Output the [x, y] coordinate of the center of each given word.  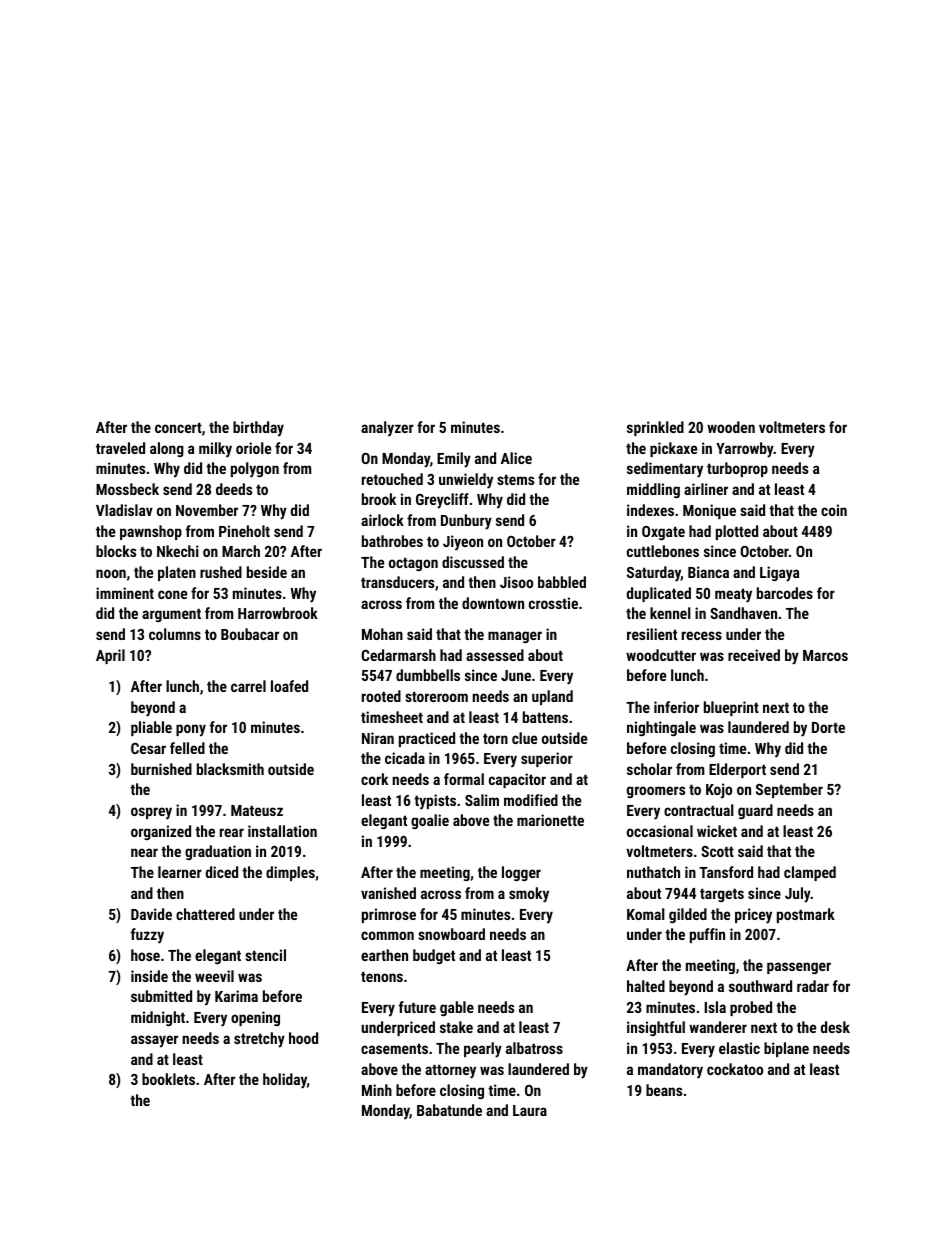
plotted [737, 532]
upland [552, 697]
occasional [660, 831]
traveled [120, 448]
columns [175, 634]
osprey [151, 813]
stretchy [259, 1040]
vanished [388, 893]
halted [646, 986]
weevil [214, 976]
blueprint [731, 708]
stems [515, 479]
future [417, 1007]
